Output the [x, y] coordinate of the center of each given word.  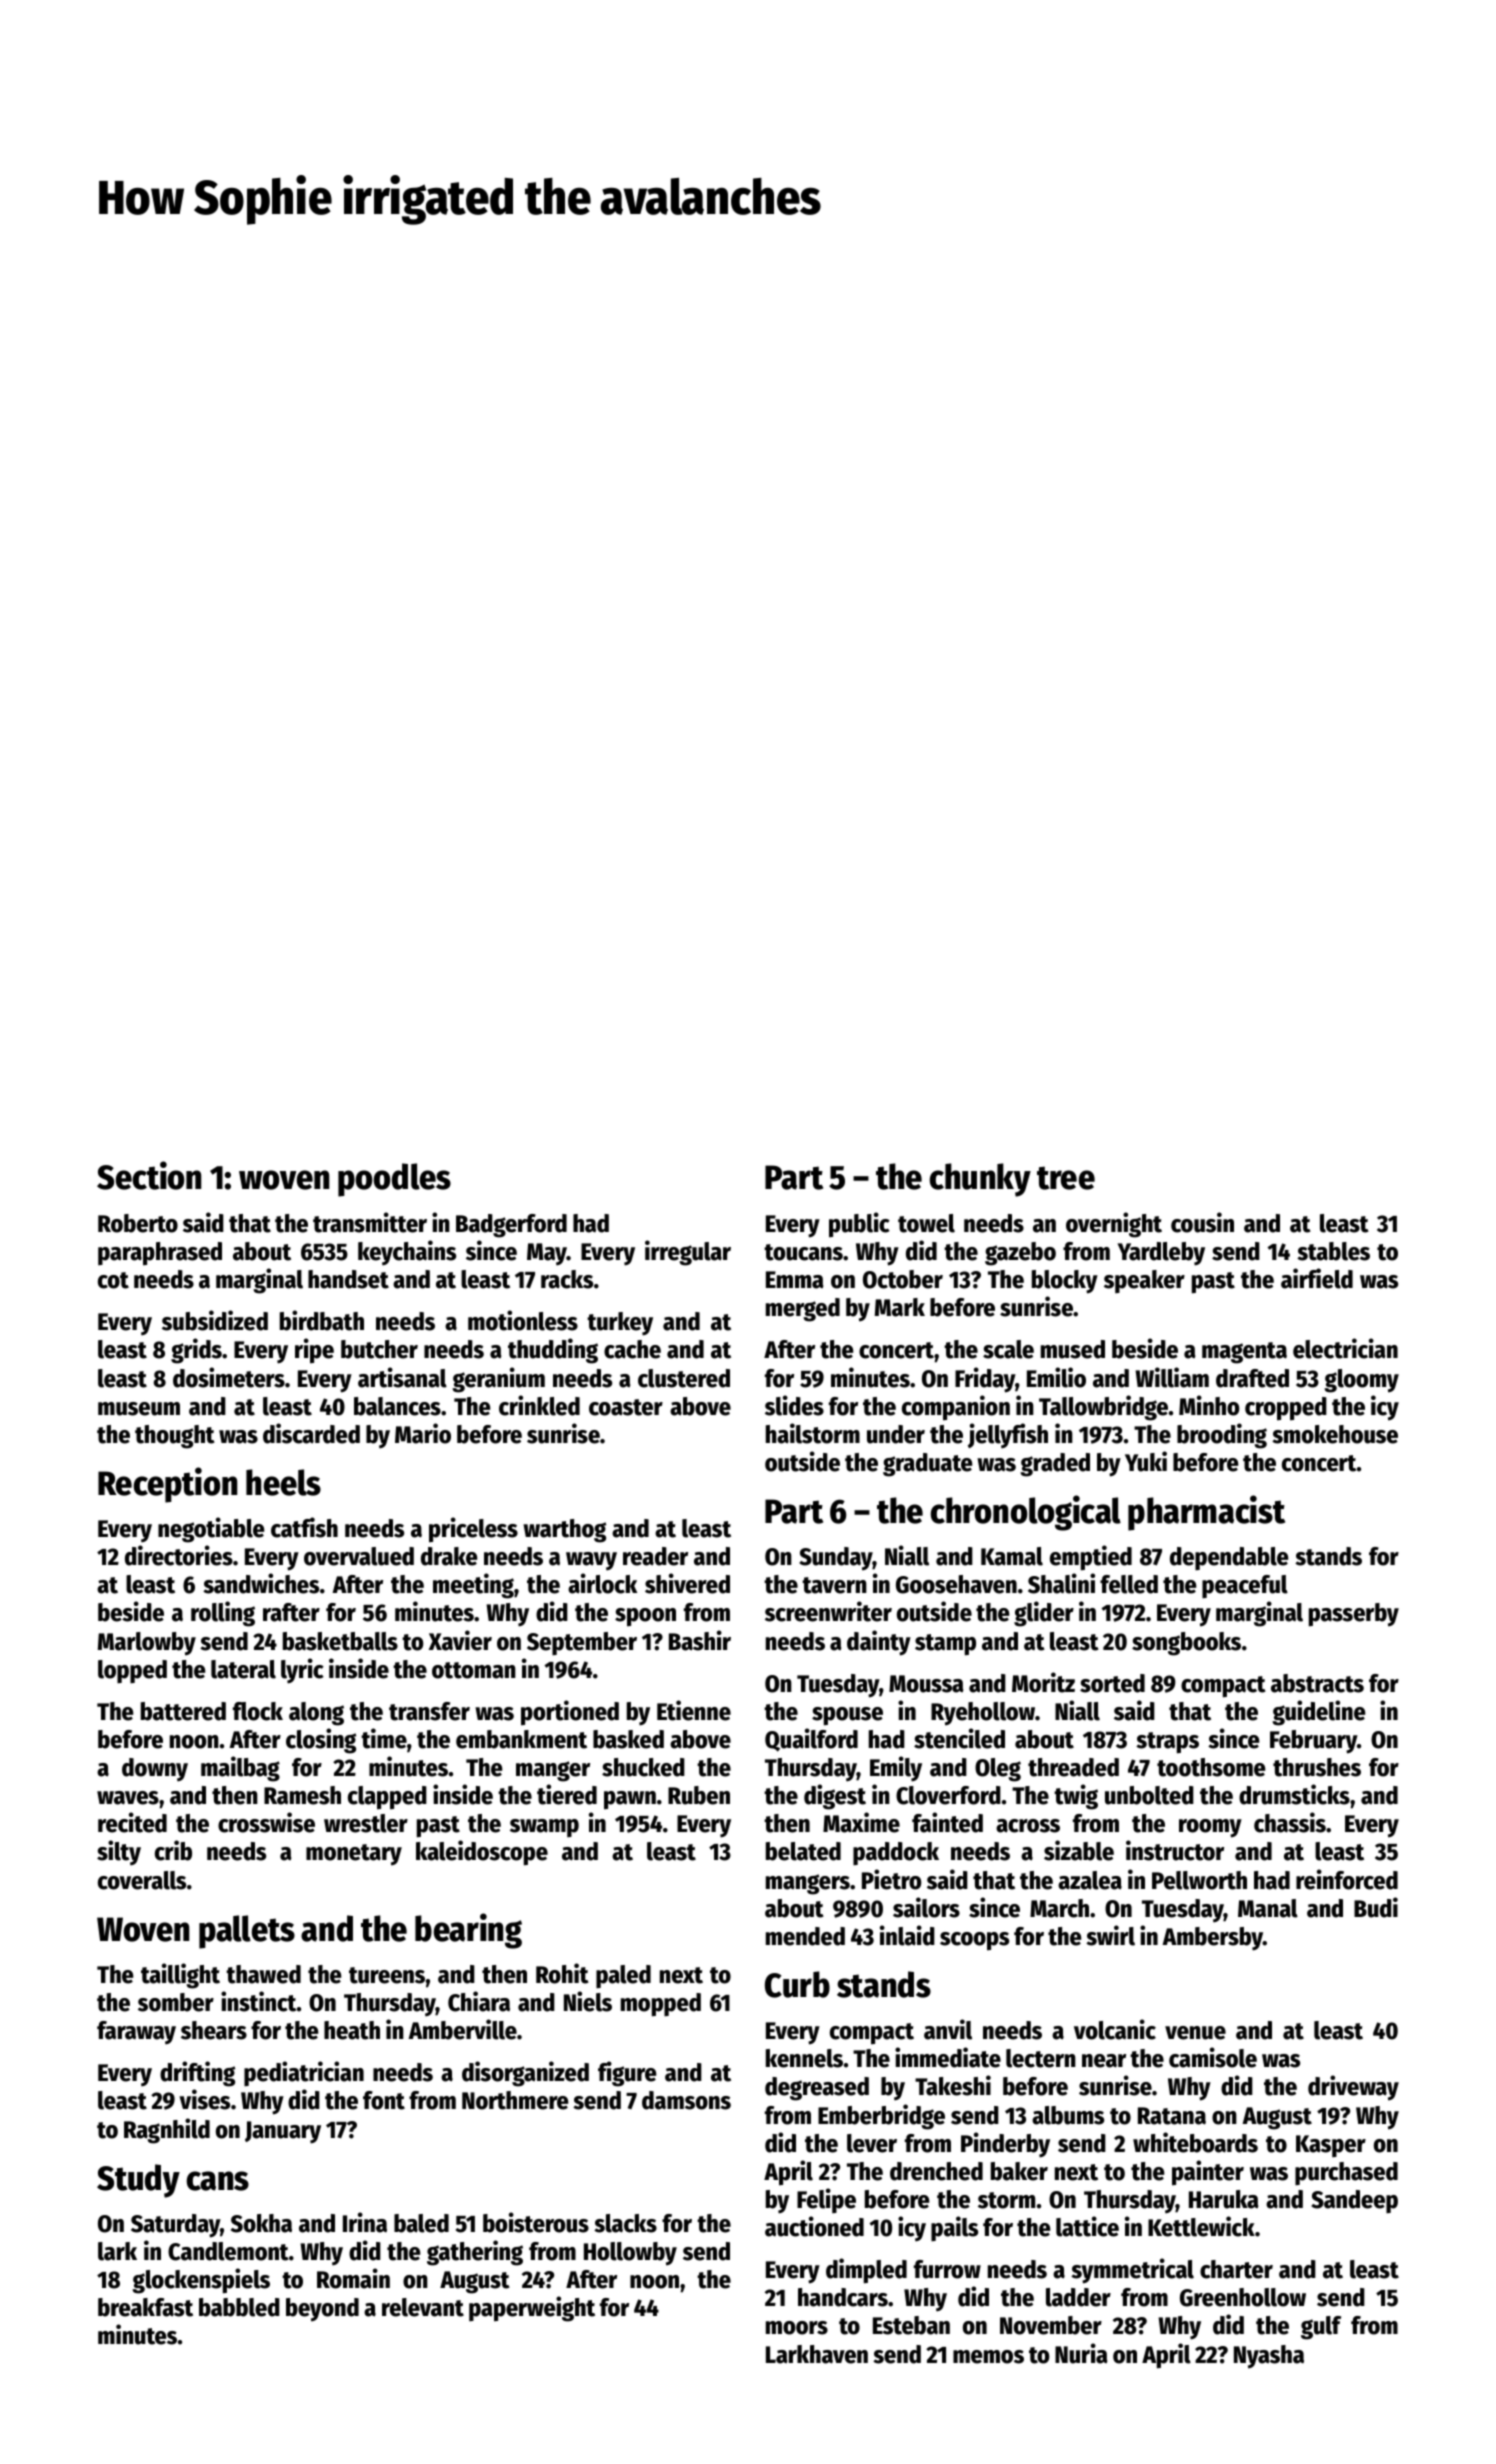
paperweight [532, 2309]
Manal [1268, 1908]
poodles [394, 1180]
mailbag [240, 1769]
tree [1066, 1178]
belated [803, 1851]
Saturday [175, 2226]
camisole [1213, 2057]
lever [872, 2143]
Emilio [1056, 1377]
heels [283, 1482]
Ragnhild [167, 2131]
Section [149, 1175]
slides [794, 1405]
